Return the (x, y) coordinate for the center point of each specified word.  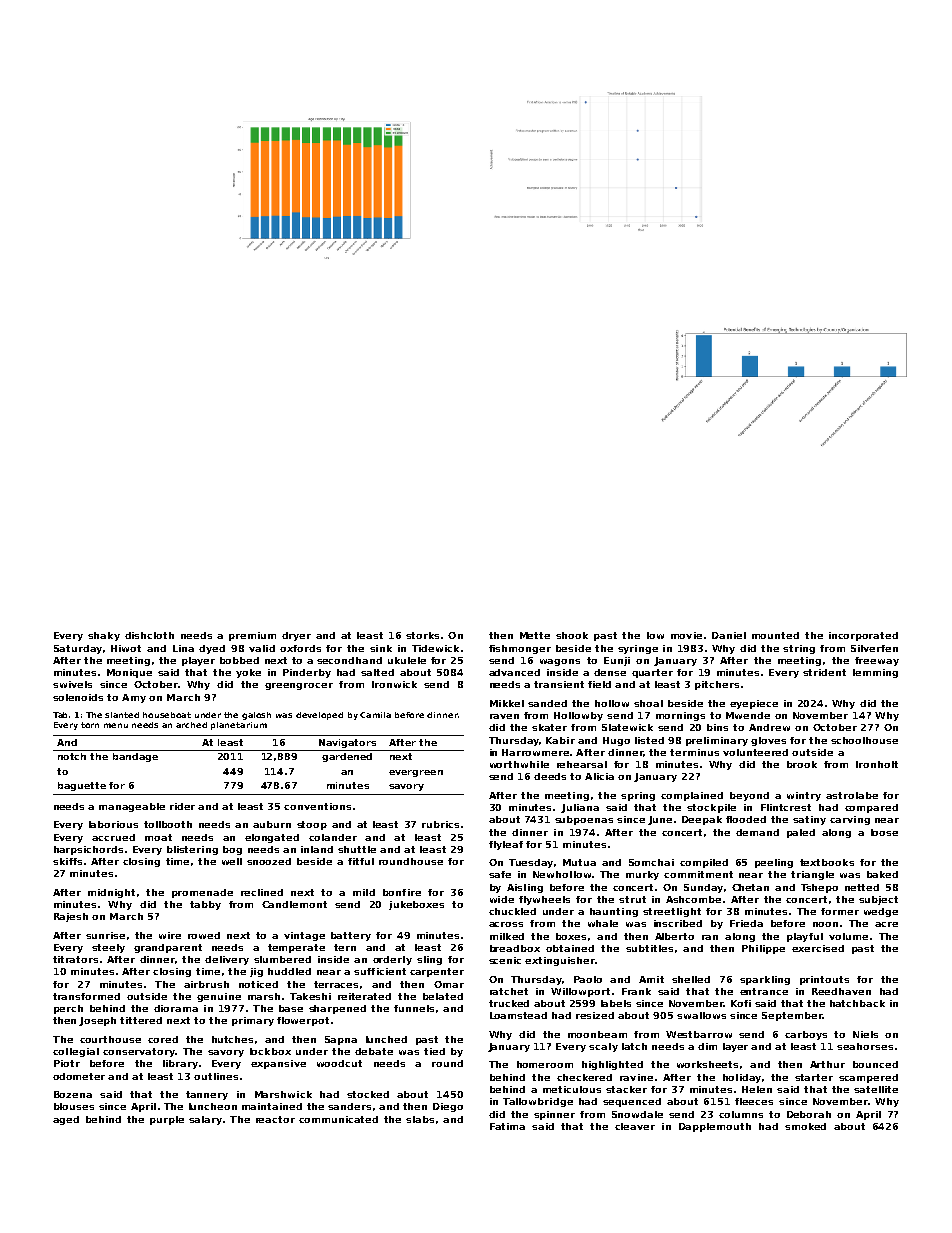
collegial (76, 1052)
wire (170, 935)
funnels (414, 1008)
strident (824, 672)
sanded (547, 703)
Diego (448, 1107)
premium (252, 636)
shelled (691, 979)
